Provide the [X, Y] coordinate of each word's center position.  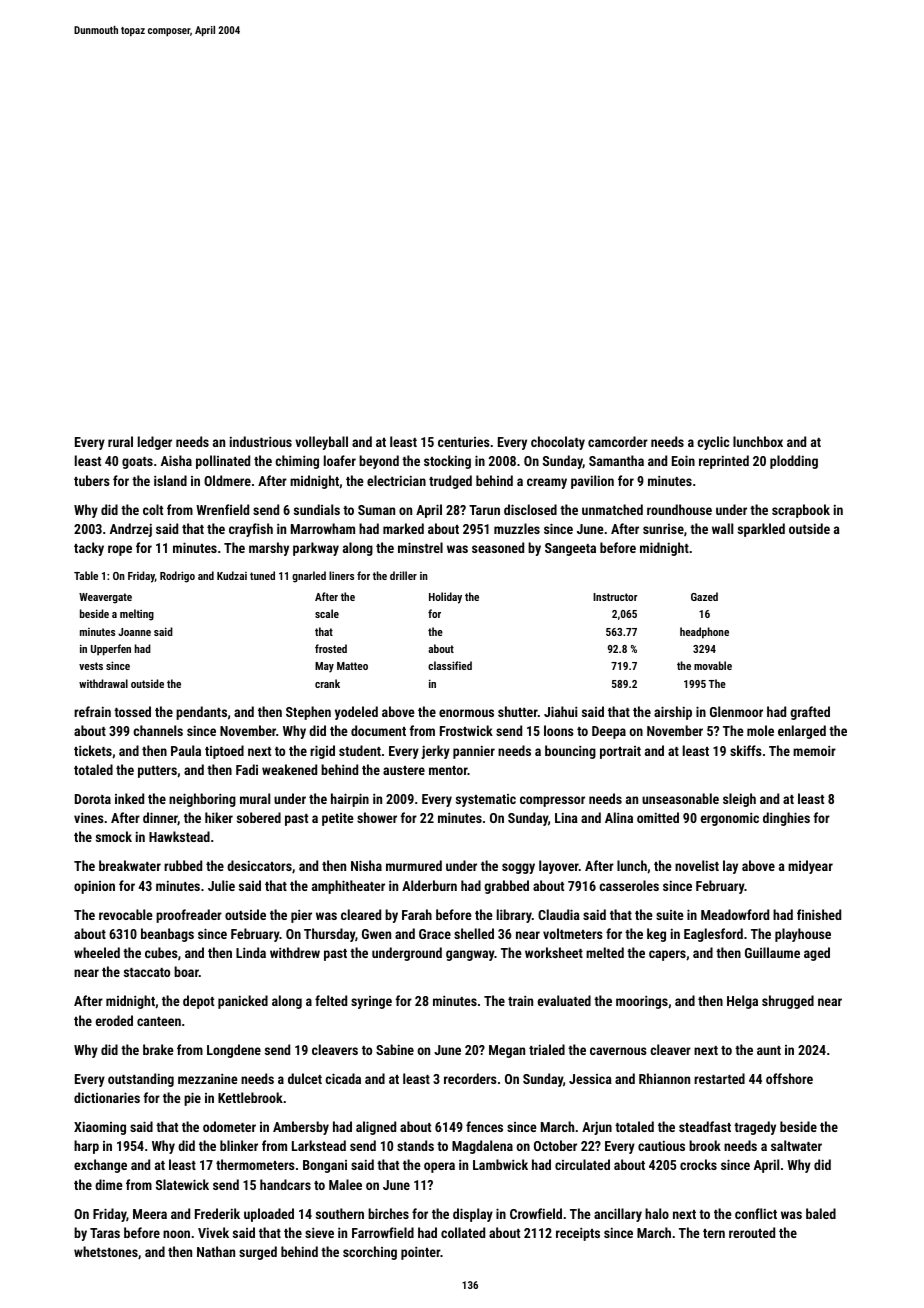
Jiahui [560, 711]
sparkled [761, 530]
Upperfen [111, 650]
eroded [114, 1020]
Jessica [590, 1079]
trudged [450, 482]
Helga [742, 1002]
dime [109, 1184]
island [170, 480]
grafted [810, 713]
